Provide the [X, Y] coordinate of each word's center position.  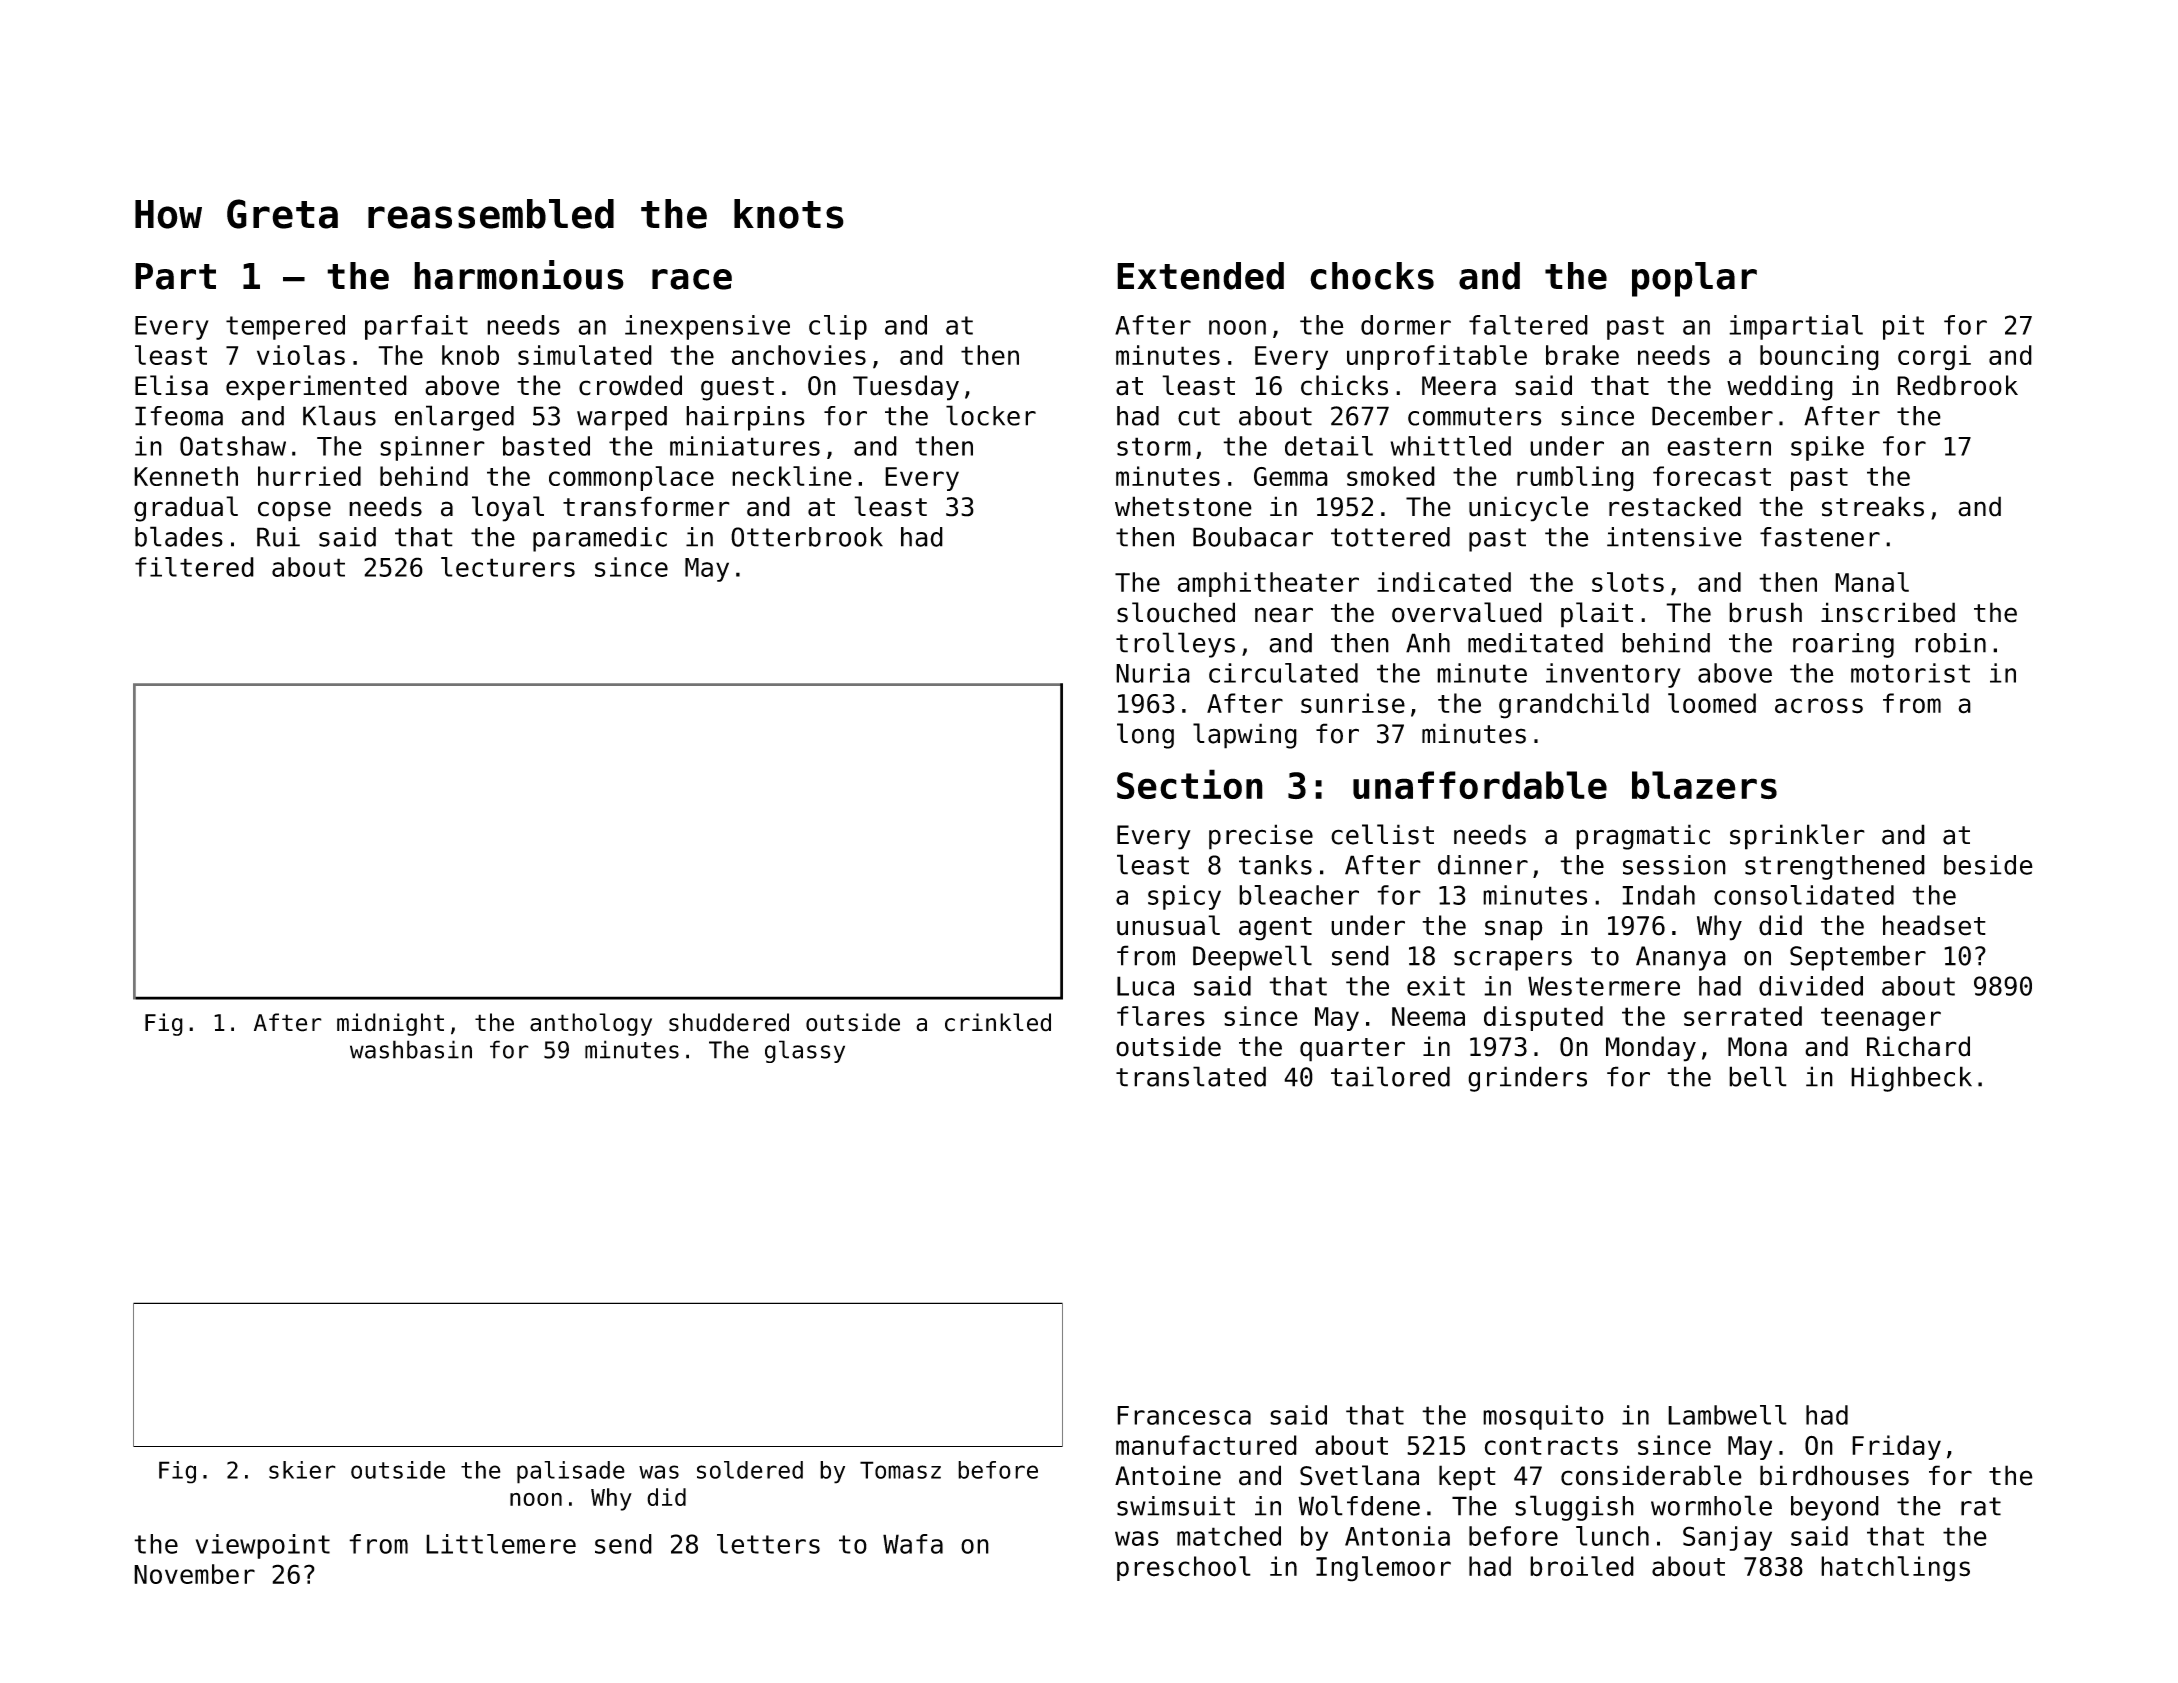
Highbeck [1911, 1079]
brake [1582, 355]
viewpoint [263, 1546]
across [1819, 706]
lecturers [508, 567]
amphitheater [1268, 584]
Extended [1200, 276]
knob [470, 355]
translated [1191, 1076]
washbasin [411, 1049]
